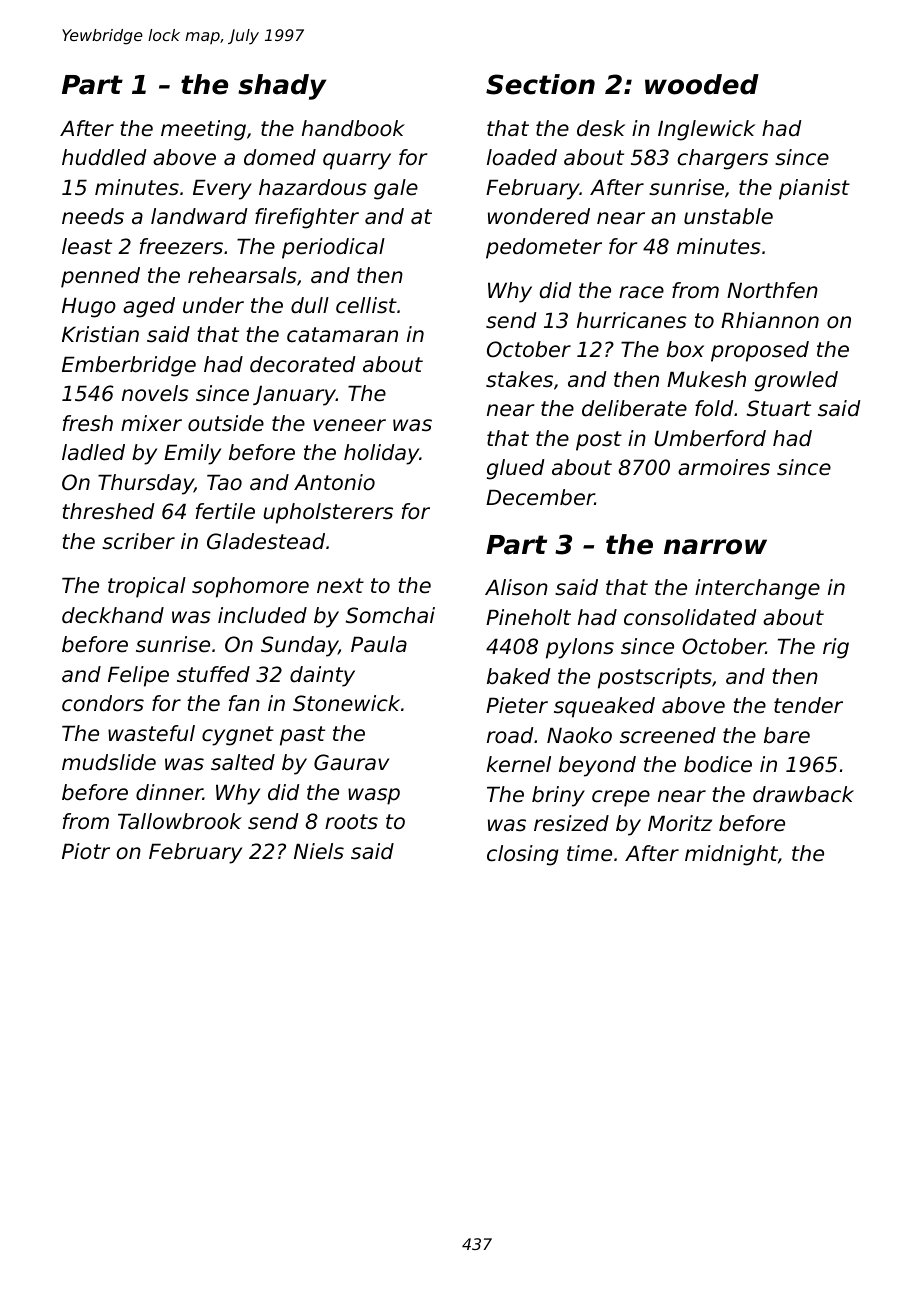 This image has height=1311, width=924. What do you see at coordinates (715, 547) in the image?
I see `narrow` at bounding box center [715, 547].
